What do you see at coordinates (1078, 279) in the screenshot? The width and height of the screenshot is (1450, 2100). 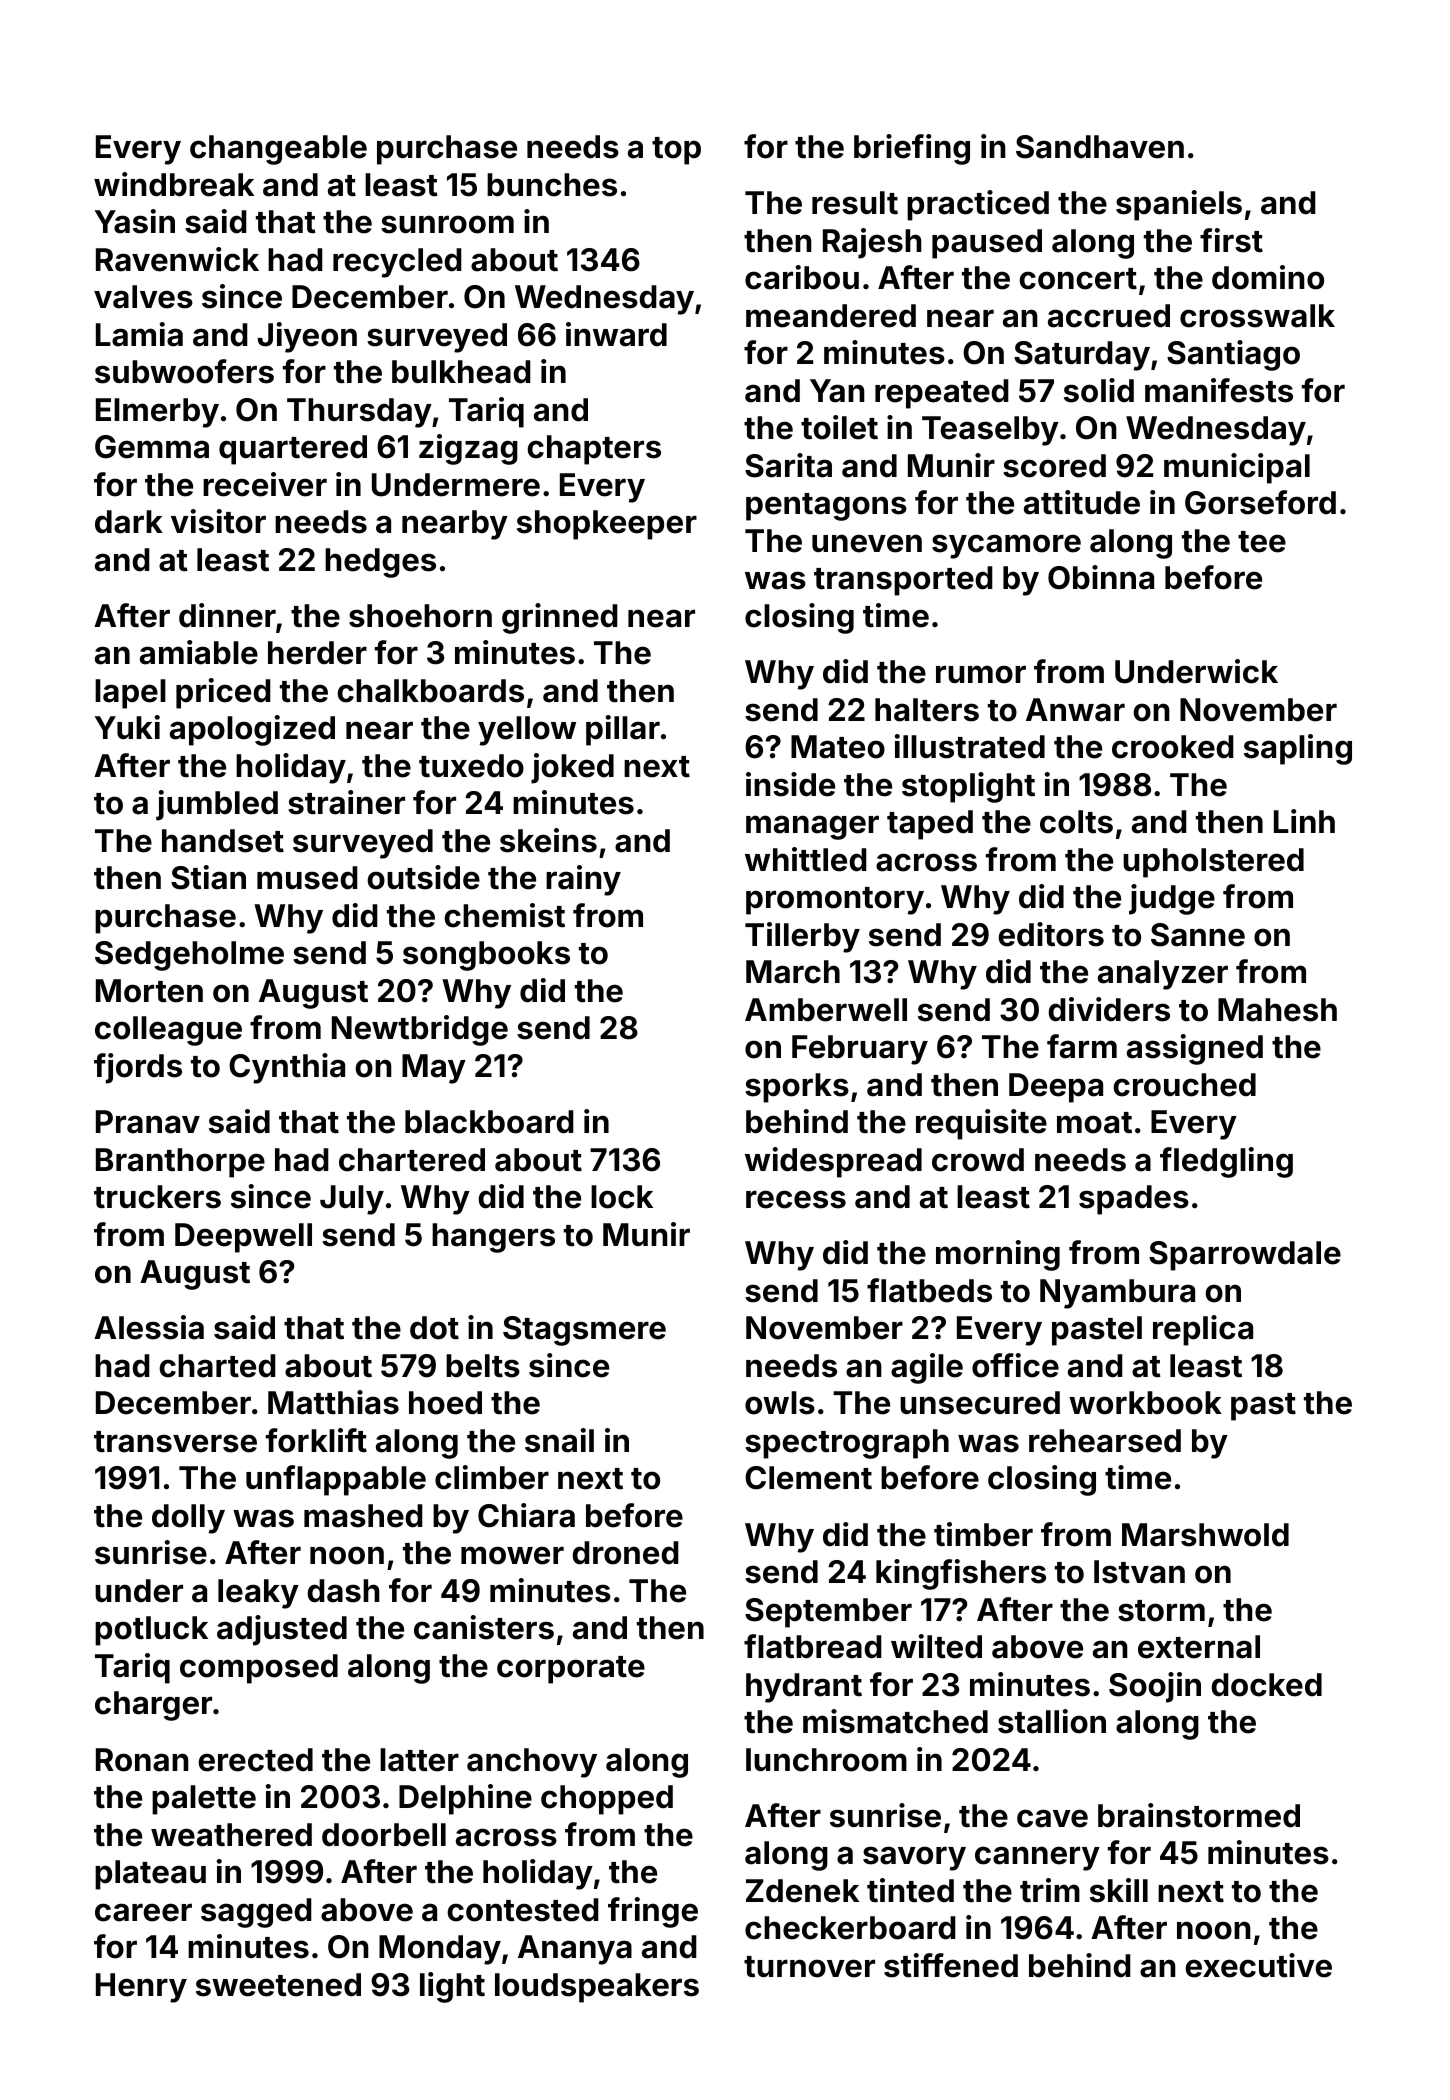 I see `concert` at bounding box center [1078, 279].
